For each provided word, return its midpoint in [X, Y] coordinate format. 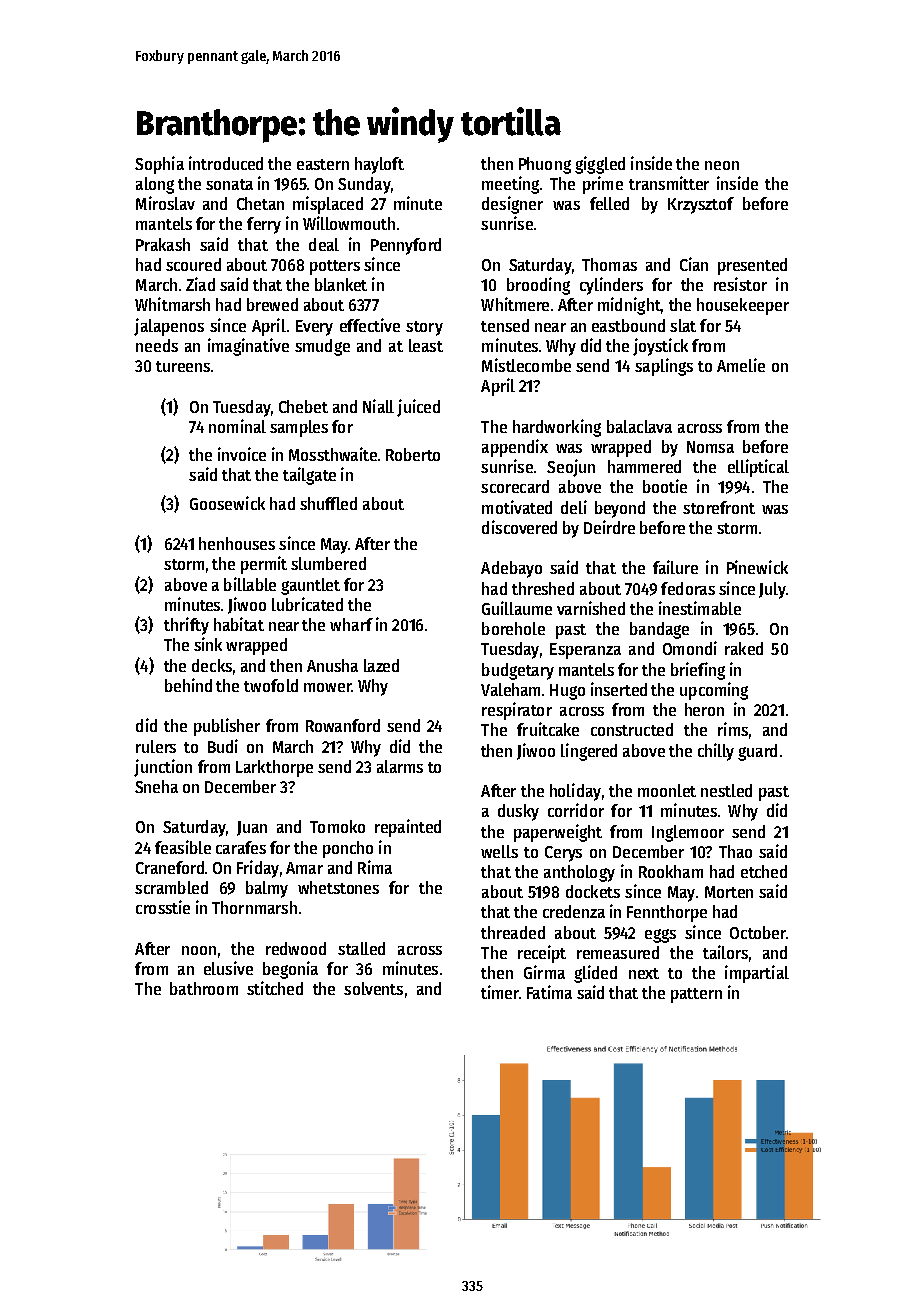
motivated [517, 507]
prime [603, 185]
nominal [237, 426]
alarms [400, 766]
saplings [664, 367]
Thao [735, 851]
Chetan [260, 203]
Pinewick [757, 567]
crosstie [163, 907]
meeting [510, 185]
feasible [183, 847]
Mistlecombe [526, 365]
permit [264, 565]
